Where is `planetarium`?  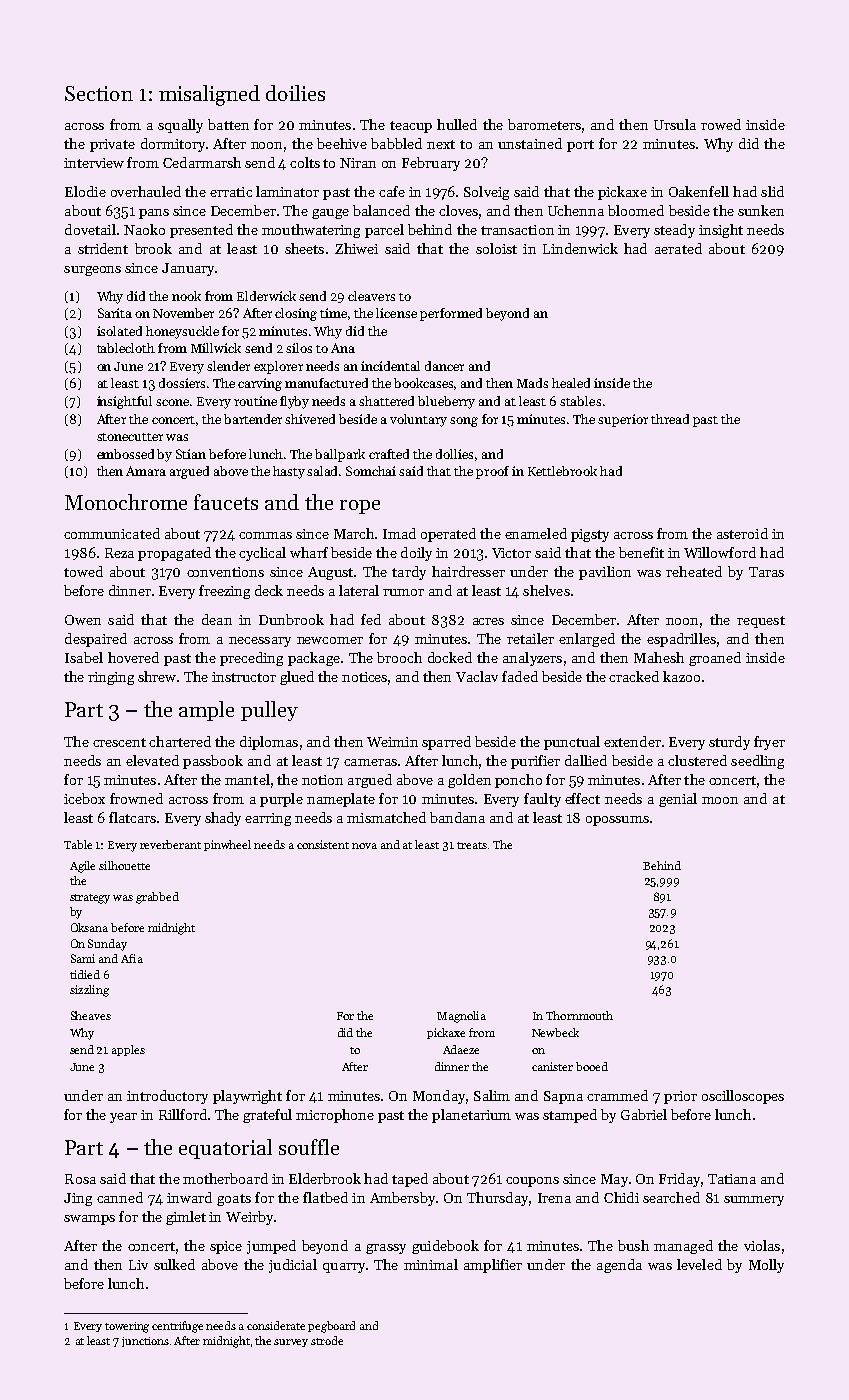
planetarium is located at coordinates (471, 1116).
